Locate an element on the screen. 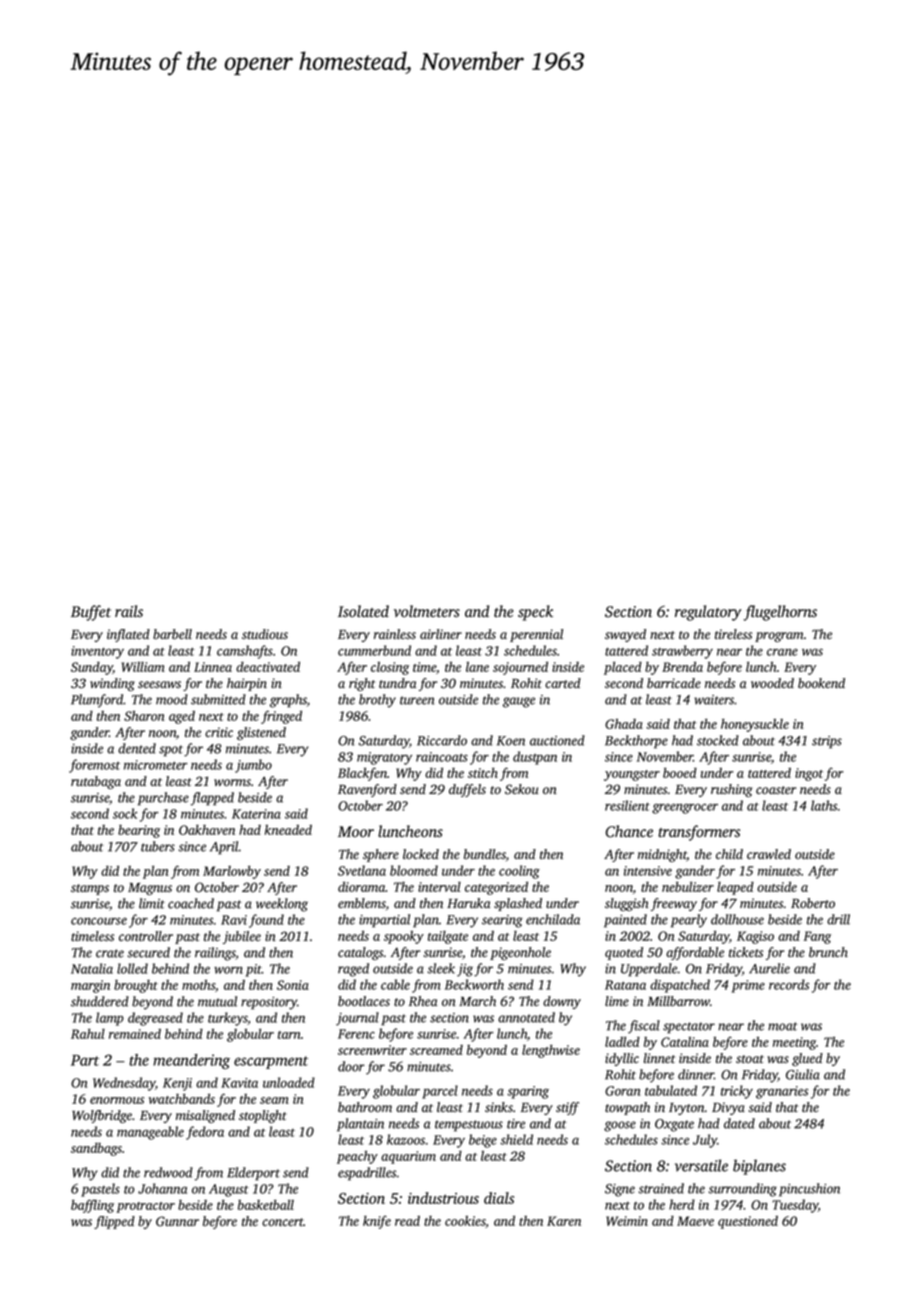 This screenshot has width=924, height=1308. strips is located at coordinates (827, 742).
